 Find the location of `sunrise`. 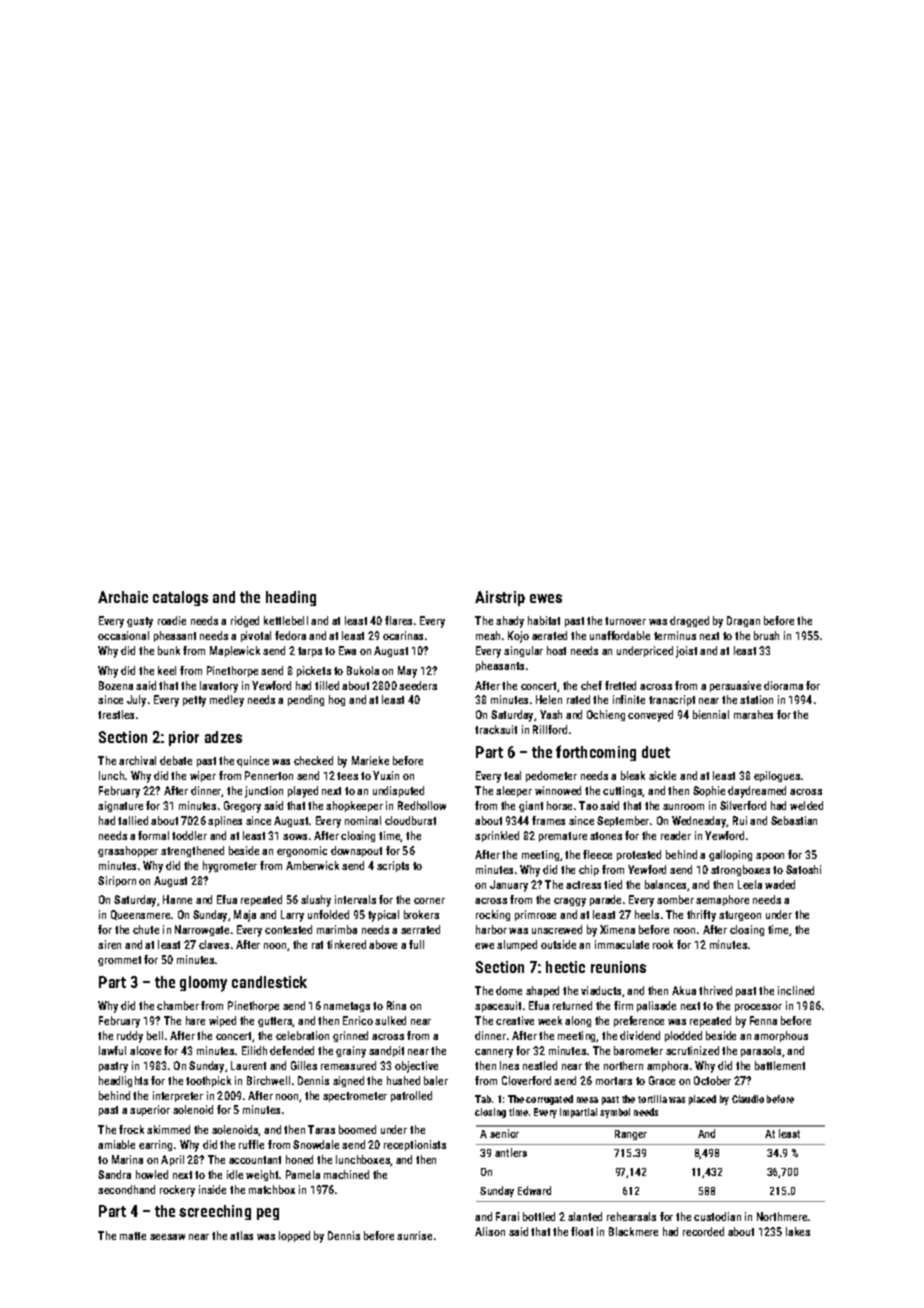

sunrise is located at coordinates (414, 1235).
